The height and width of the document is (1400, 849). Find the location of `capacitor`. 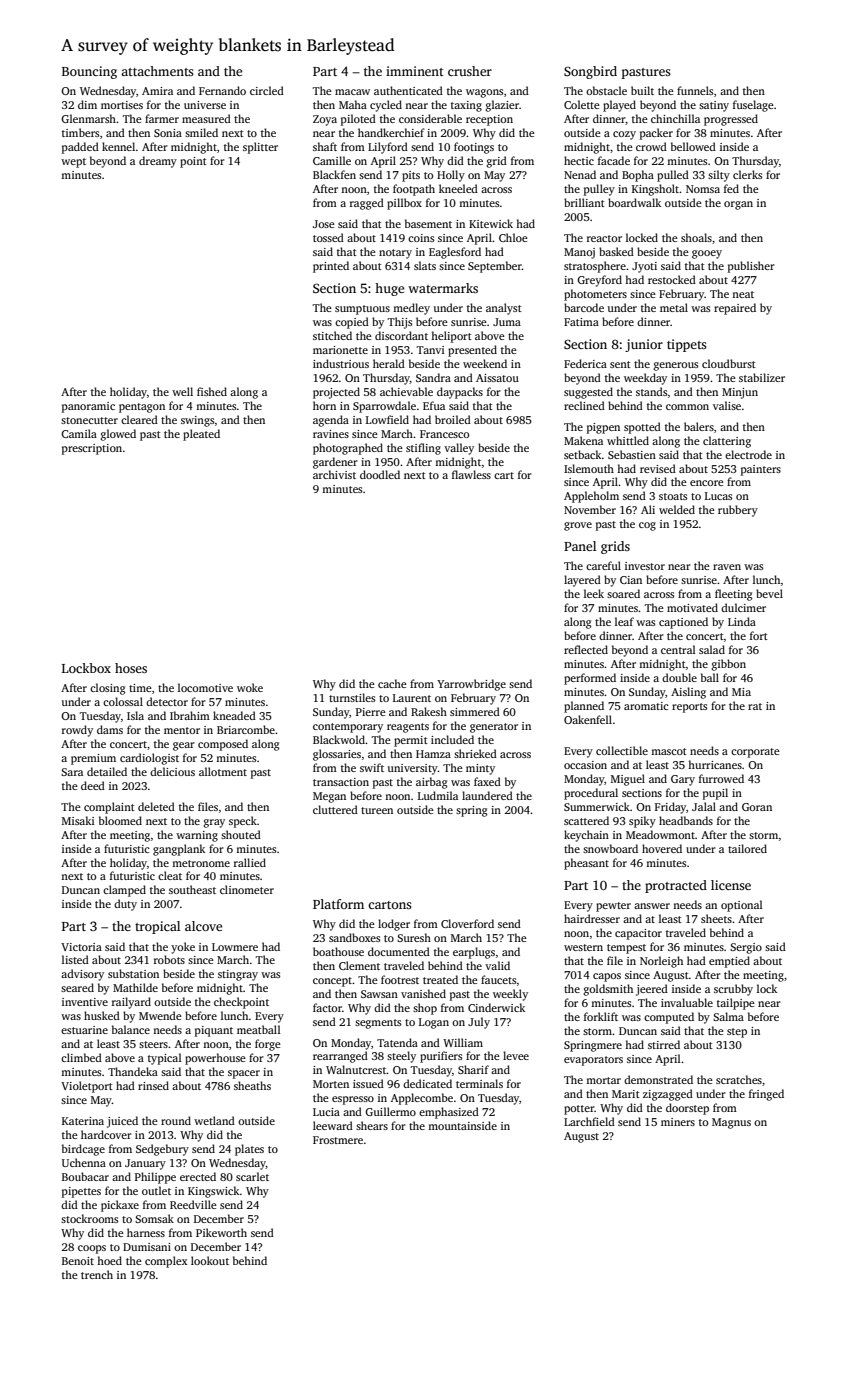

capacitor is located at coordinates (638, 934).
